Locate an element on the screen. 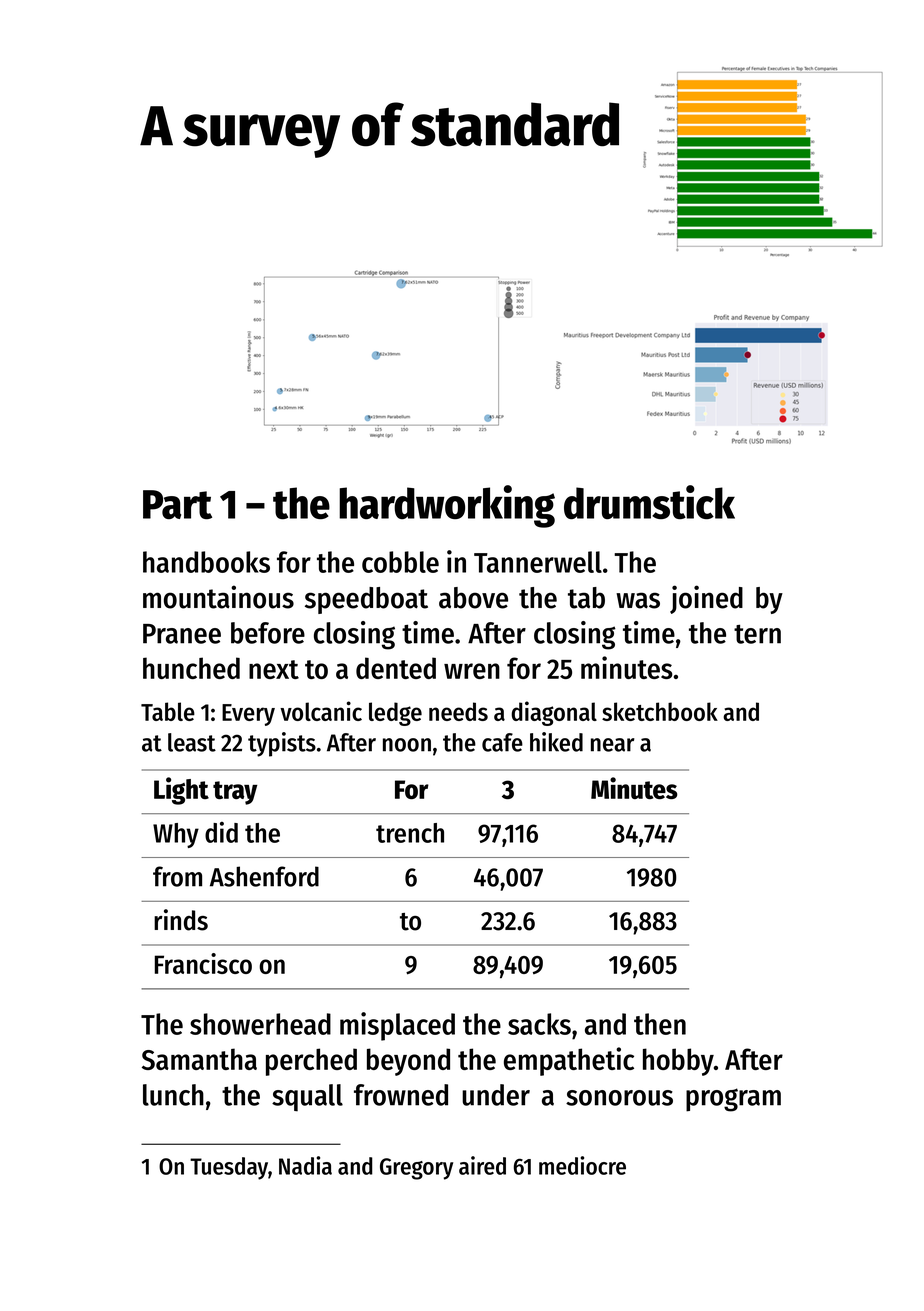 The image size is (924, 1311). then is located at coordinates (660, 1024).
